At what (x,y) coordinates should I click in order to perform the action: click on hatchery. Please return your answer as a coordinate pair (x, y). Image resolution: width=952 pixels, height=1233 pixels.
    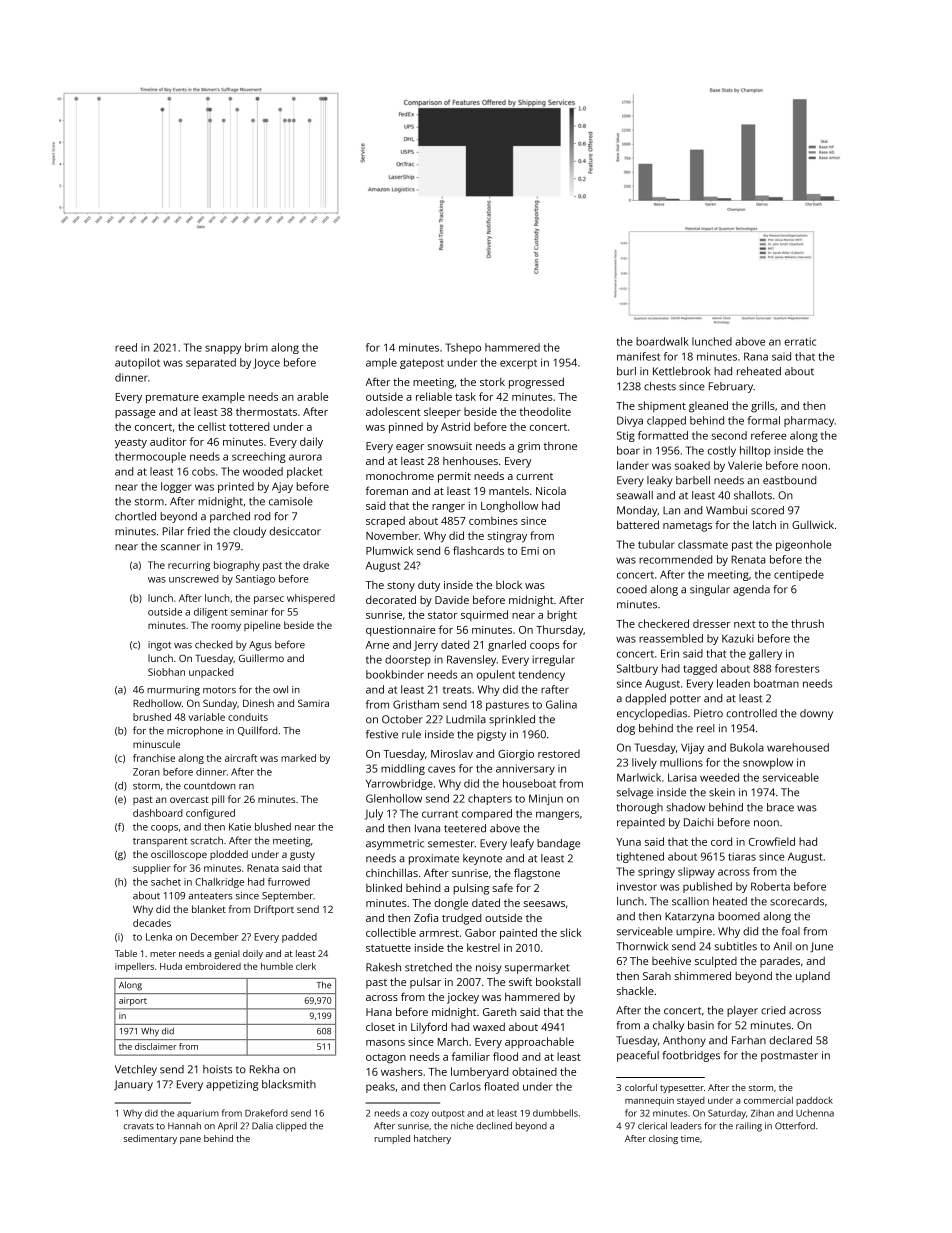
    Looking at the image, I should click on (432, 1139).
